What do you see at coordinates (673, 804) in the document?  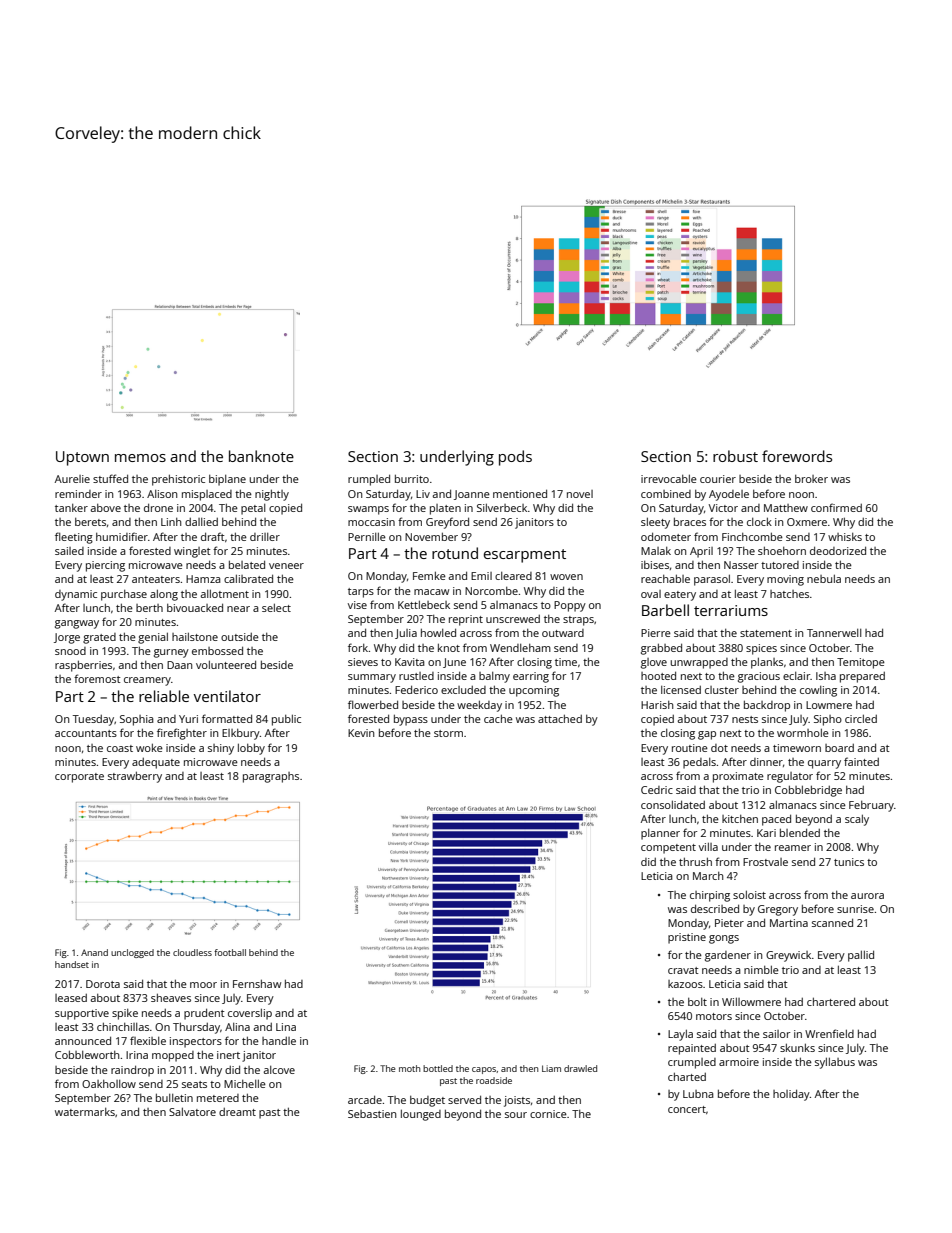 I see `consolidated` at bounding box center [673, 804].
